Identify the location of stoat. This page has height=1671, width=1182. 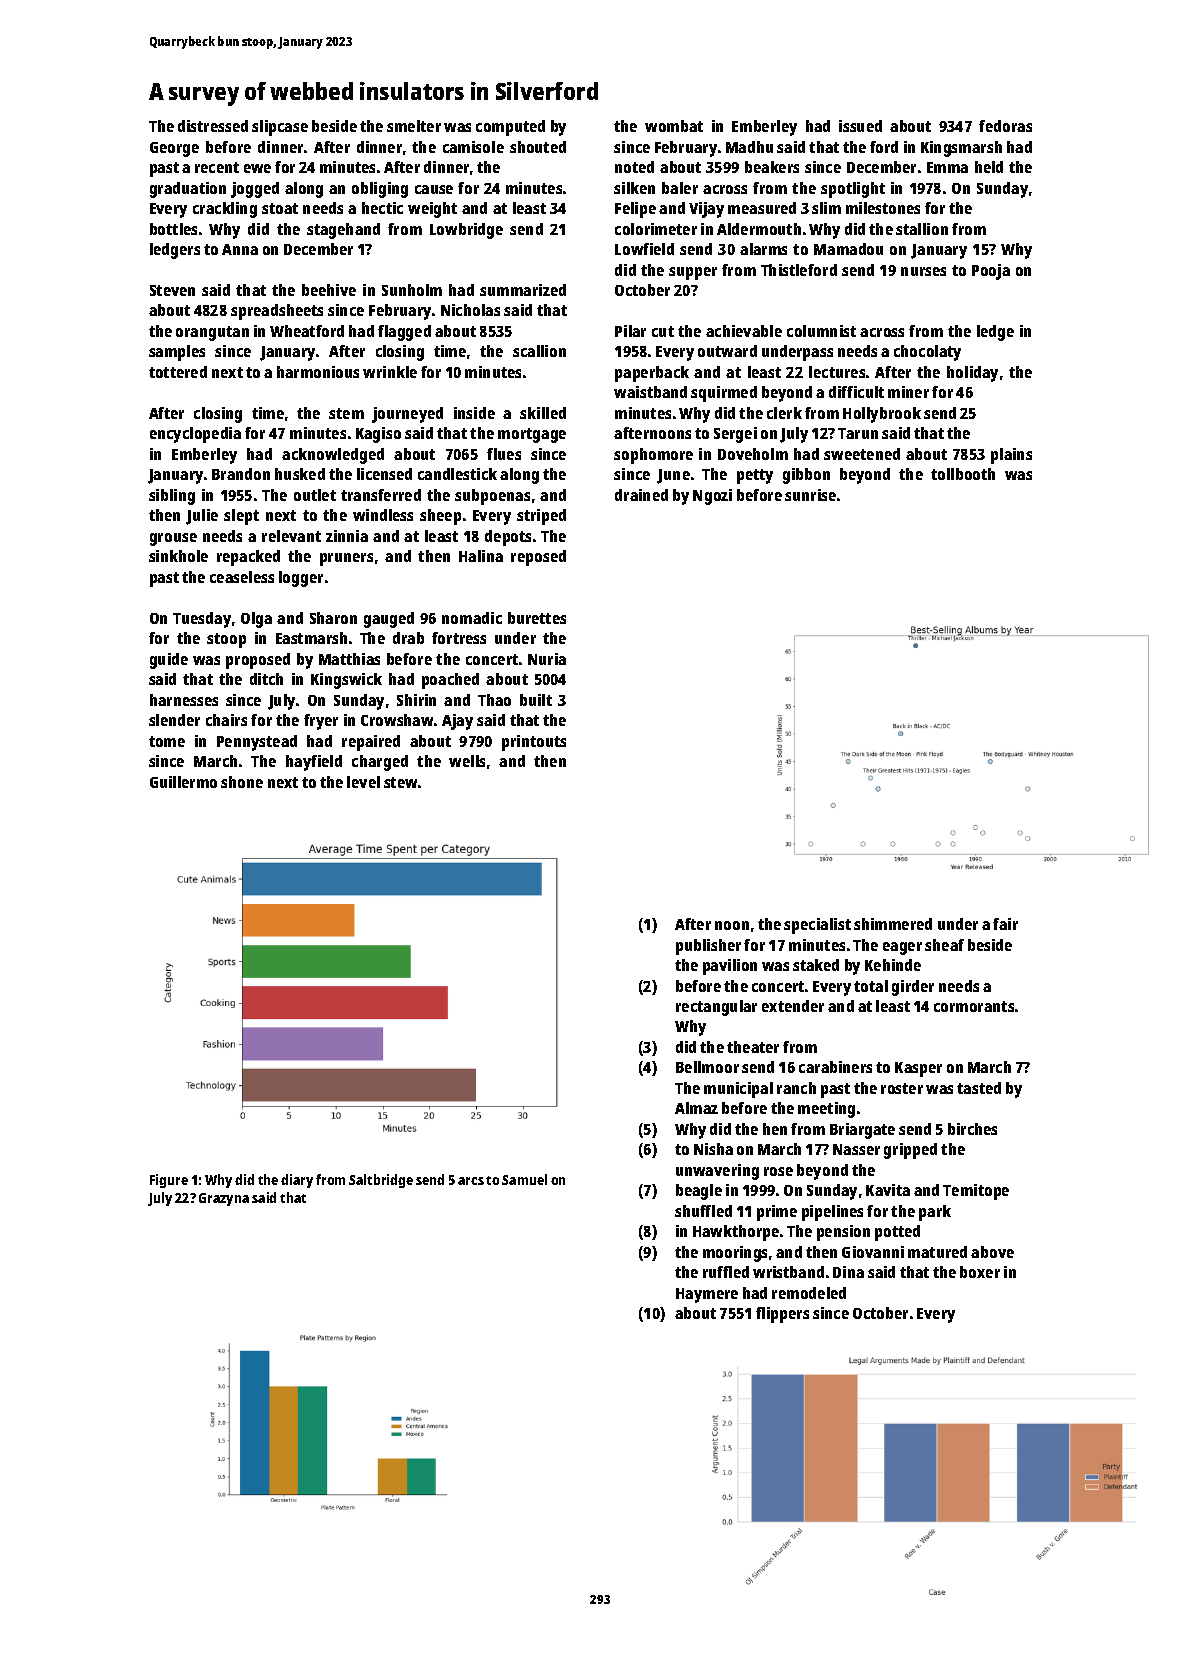
(280, 208).
